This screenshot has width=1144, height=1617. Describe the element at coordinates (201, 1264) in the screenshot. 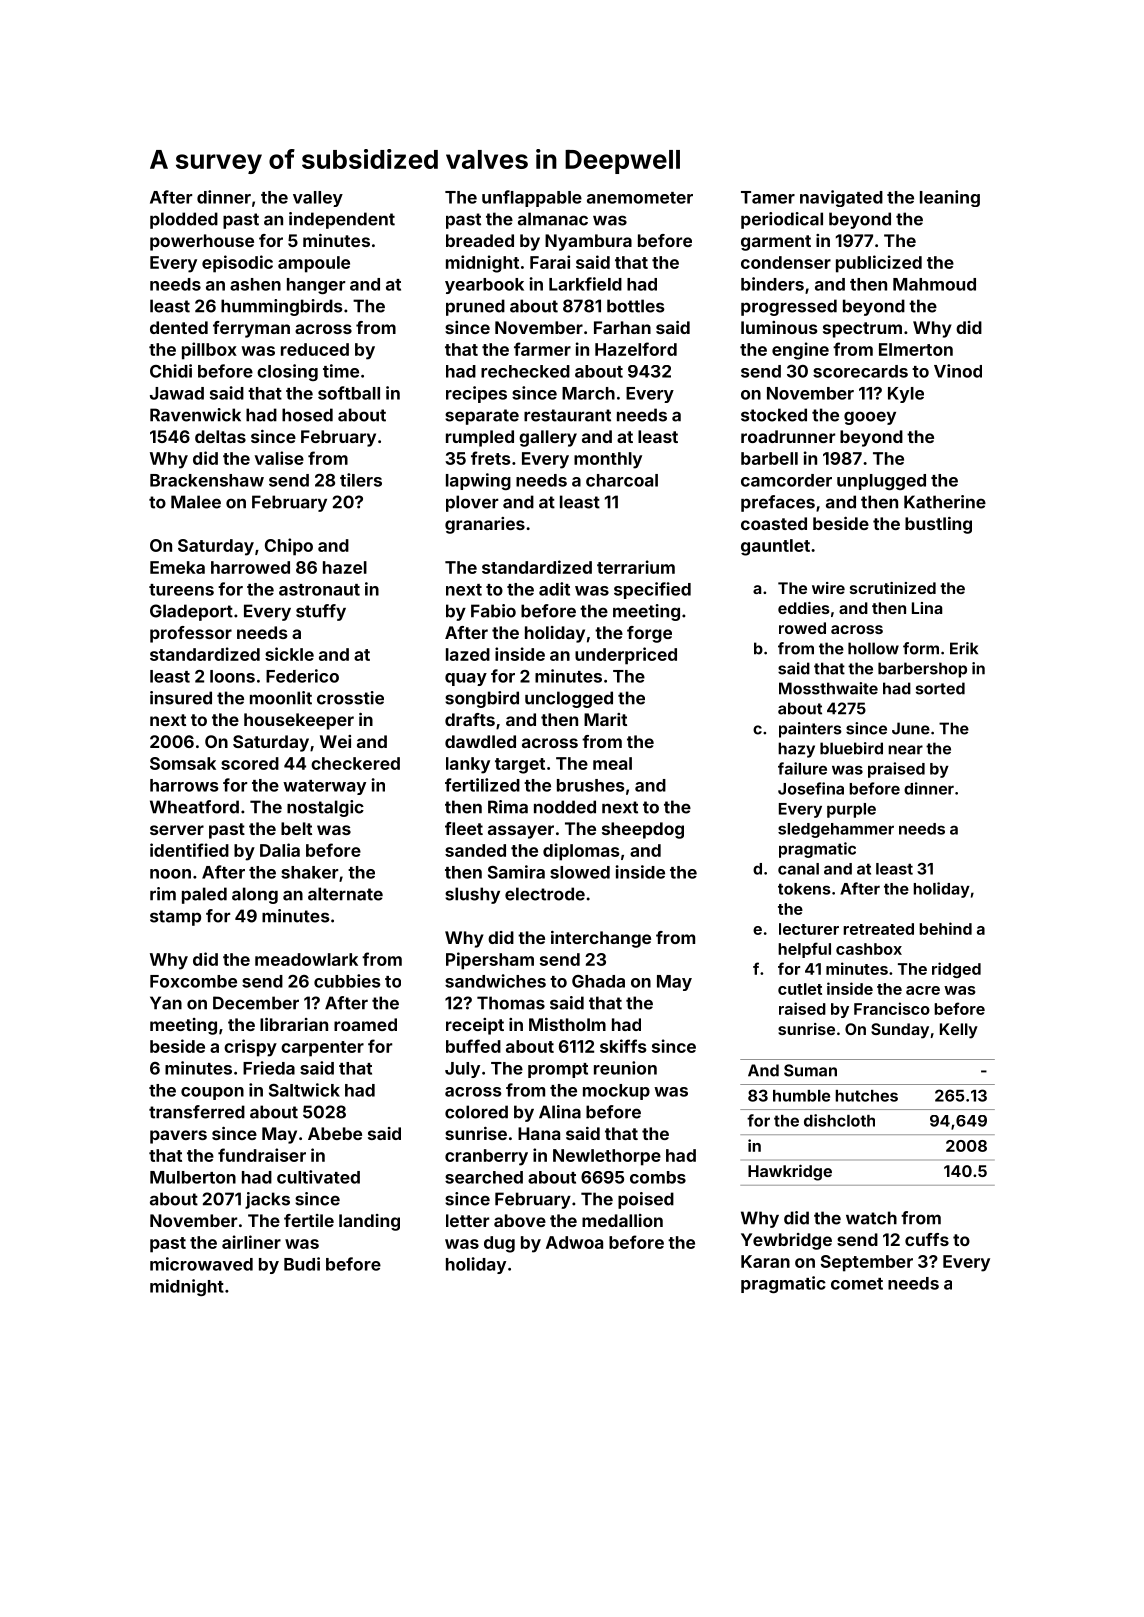

I see `microwaved` at that location.
